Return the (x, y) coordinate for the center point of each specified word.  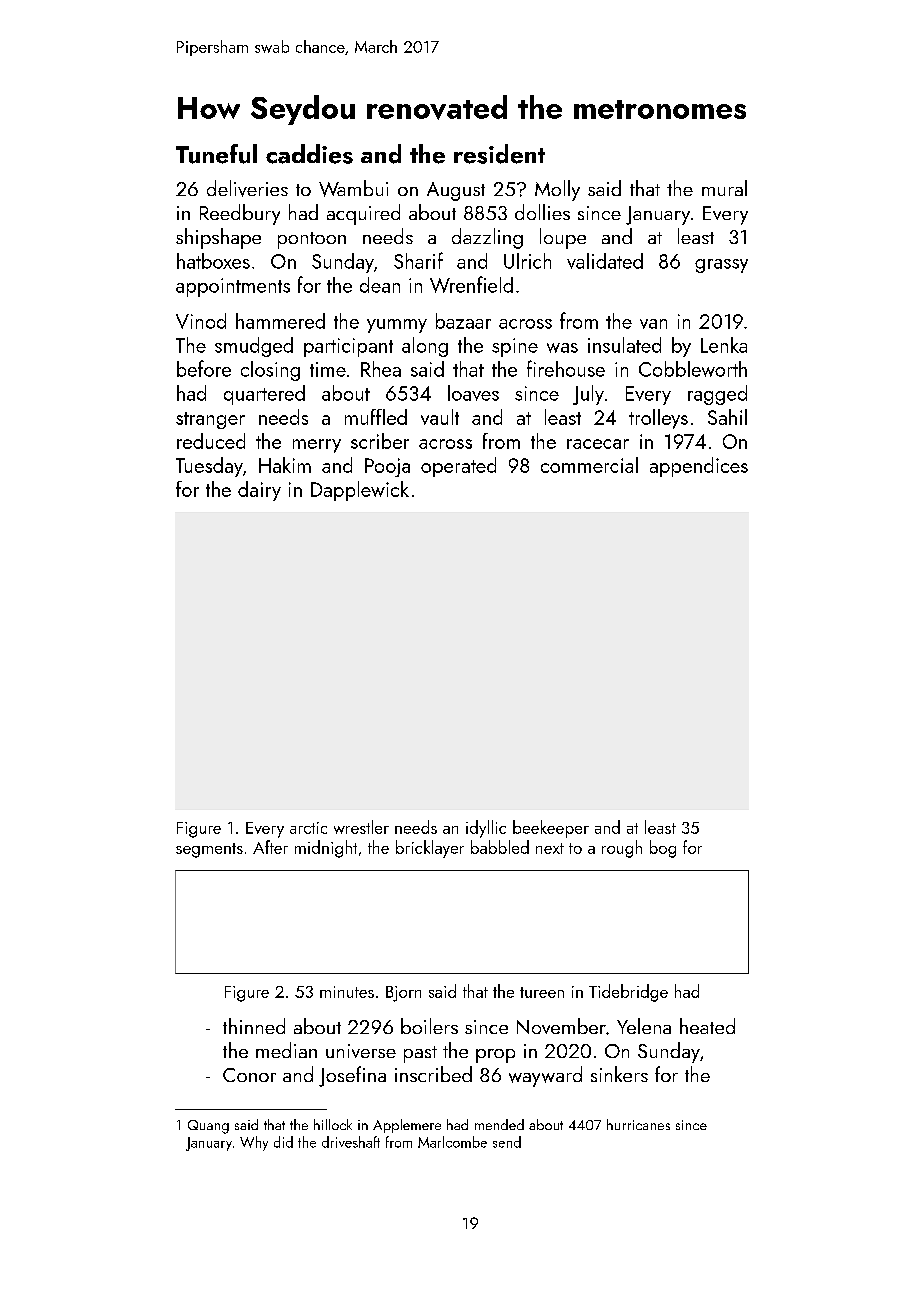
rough (622, 849)
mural (724, 188)
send (507, 1142)
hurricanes (638, 1124)
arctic (308, 828)
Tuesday (209, 467)
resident (499, 154)
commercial (589, 465)
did (283, 1142)
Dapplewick (360, 491)
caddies (309, 154)
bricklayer (430, 849)
